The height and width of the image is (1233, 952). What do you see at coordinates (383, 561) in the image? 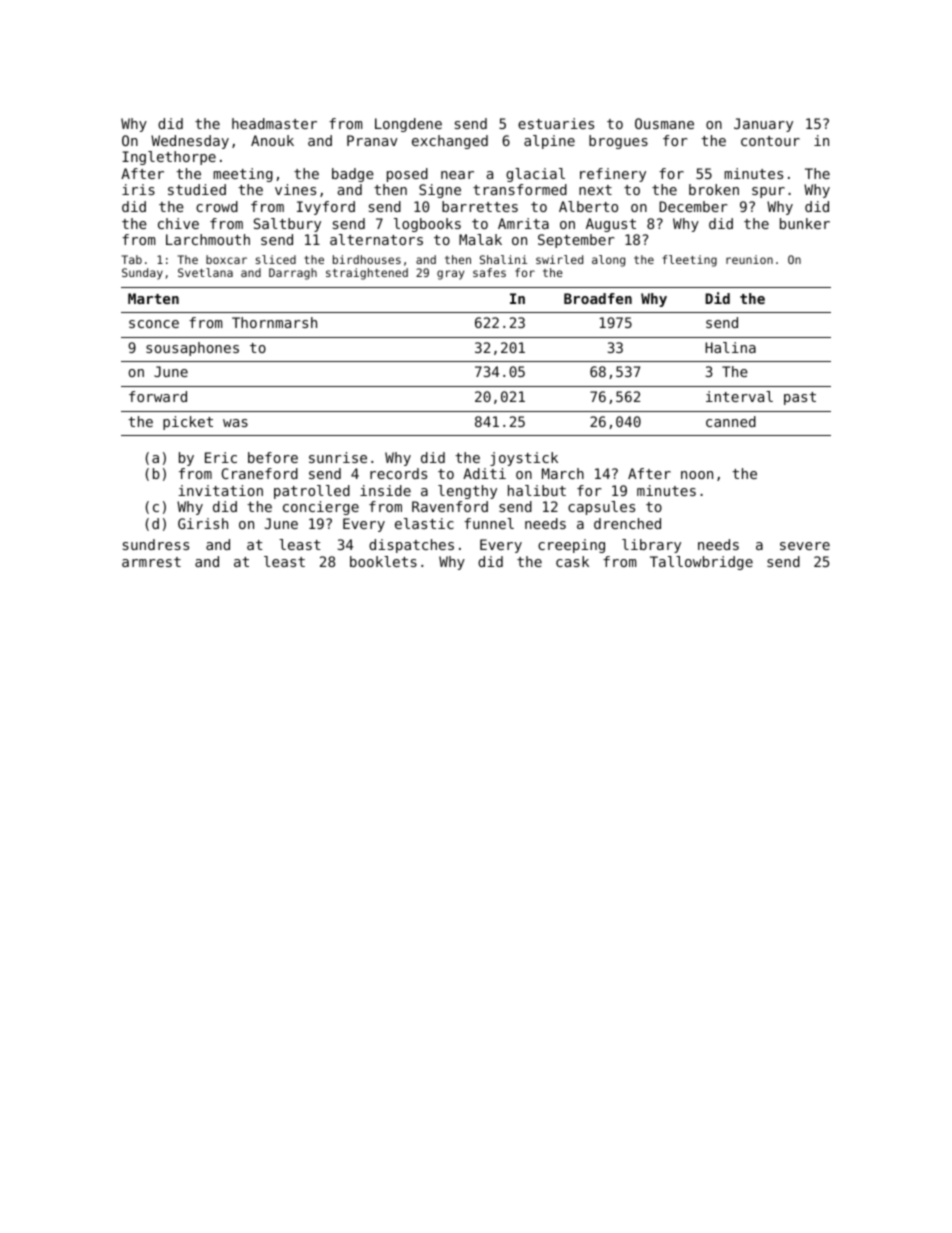
I see `booklets` at bounding box center [383, 561].
